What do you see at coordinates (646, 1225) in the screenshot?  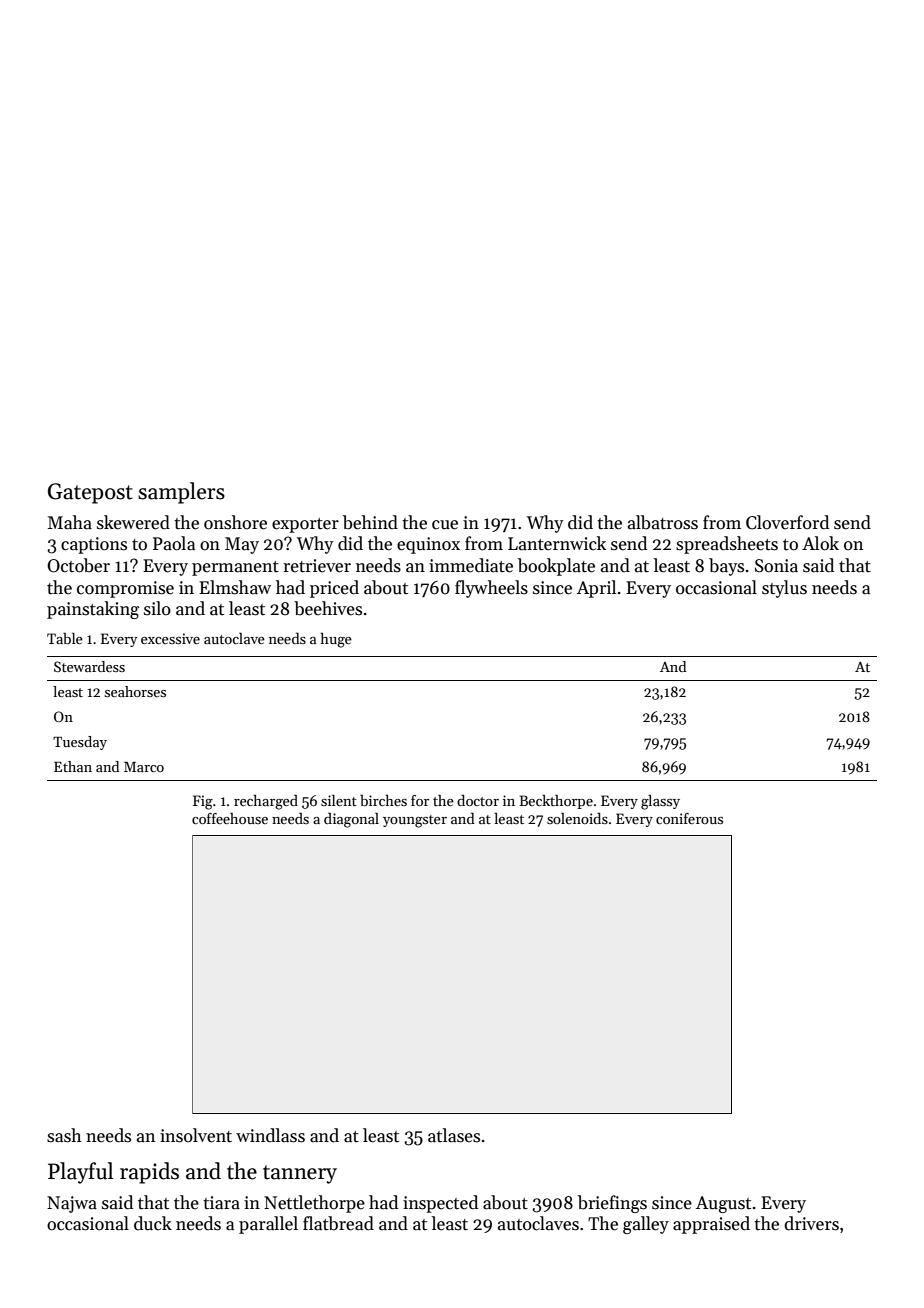 I see `galley` at bounding box center [646, 1225].
